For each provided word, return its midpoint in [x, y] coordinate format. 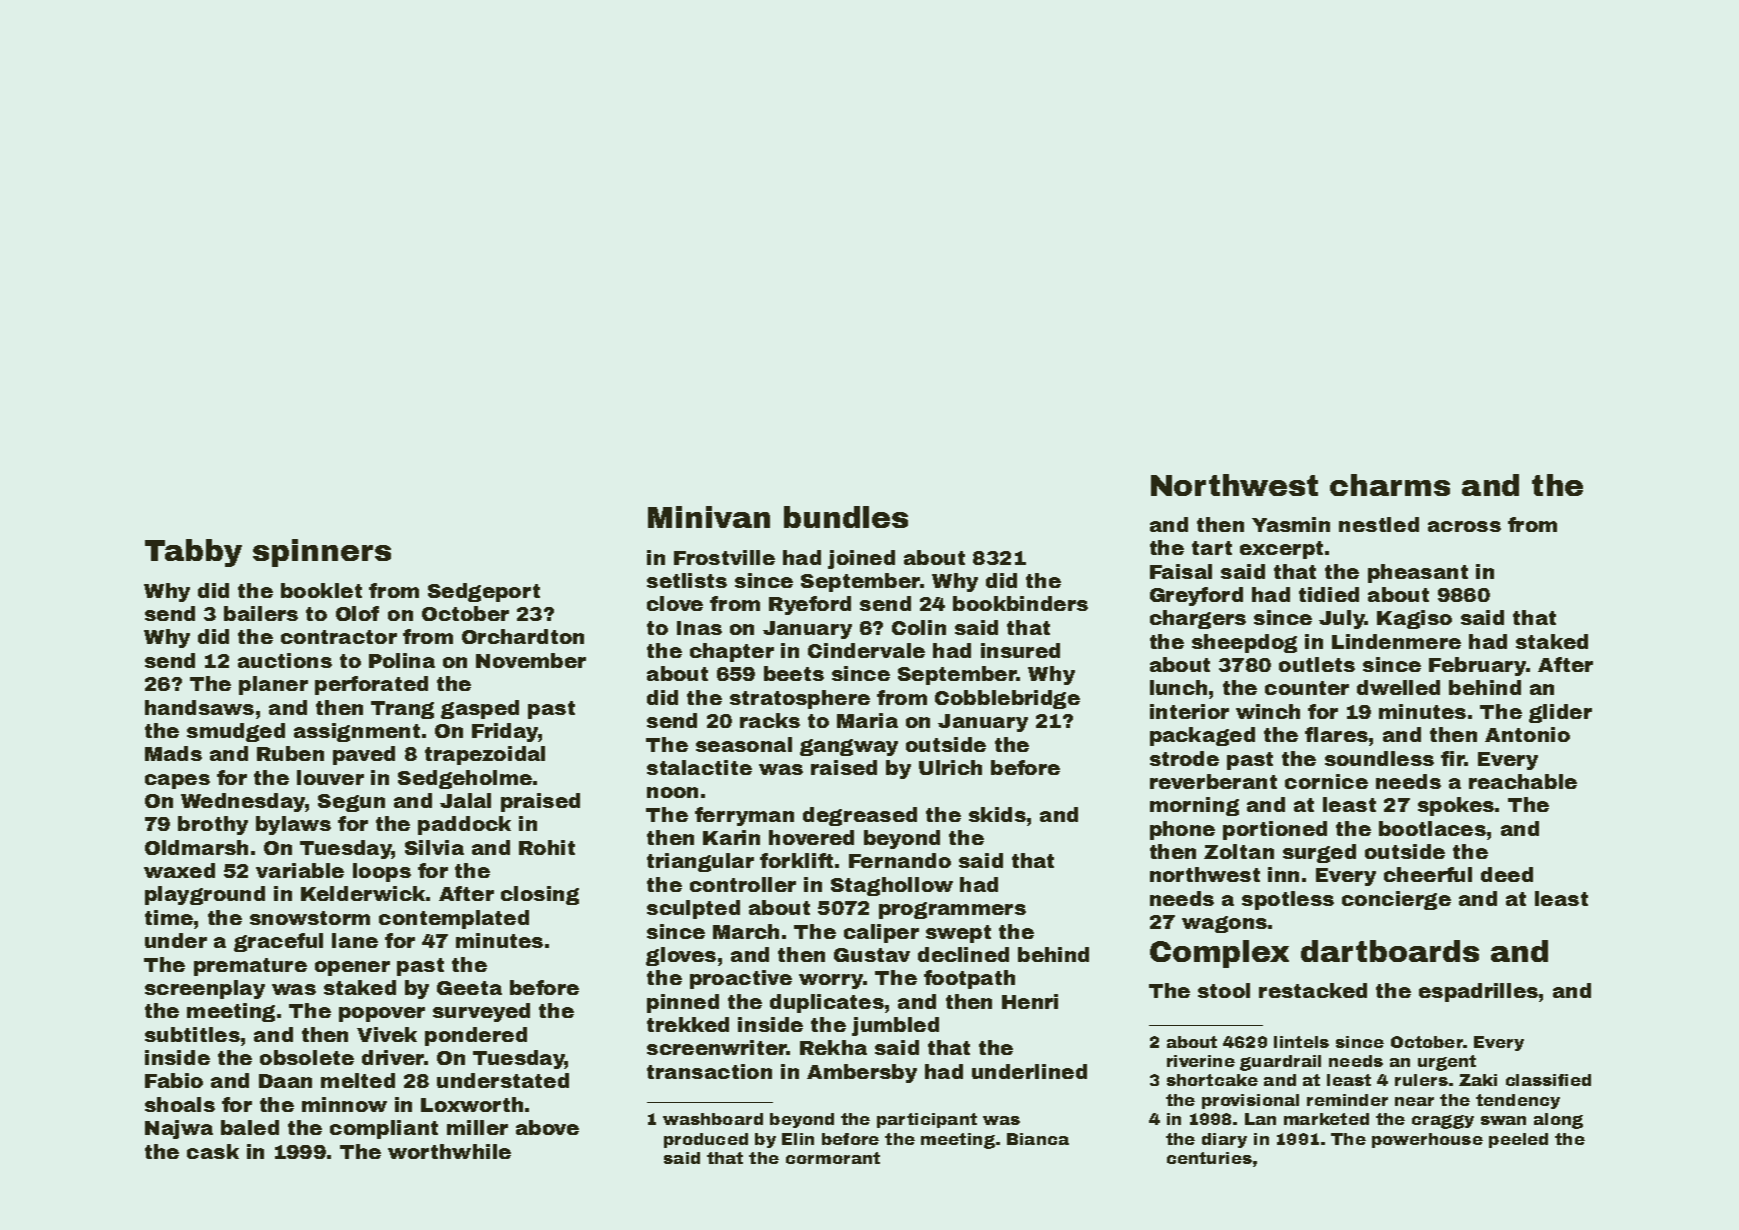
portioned [1275, 830]
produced [706, 1140]
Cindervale [866, 650]
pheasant [1418, 573]
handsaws [199, 707]
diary [1224, 1140]
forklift [796, 860]
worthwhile [449, 1151]
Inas [699, 628]
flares [1336, 734]
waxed [179, 870]
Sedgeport [484, 592]
